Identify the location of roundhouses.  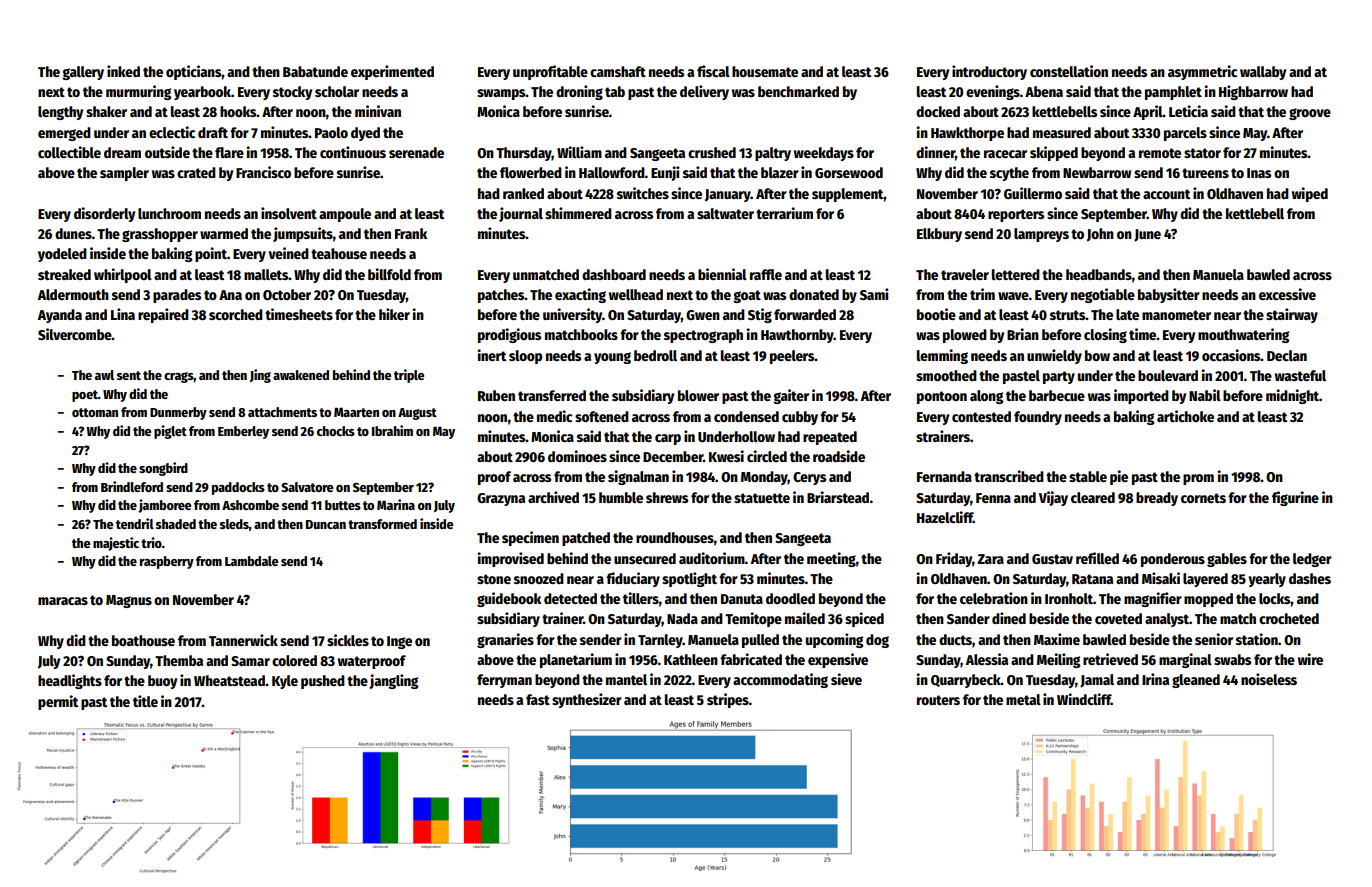
(675, 537).
